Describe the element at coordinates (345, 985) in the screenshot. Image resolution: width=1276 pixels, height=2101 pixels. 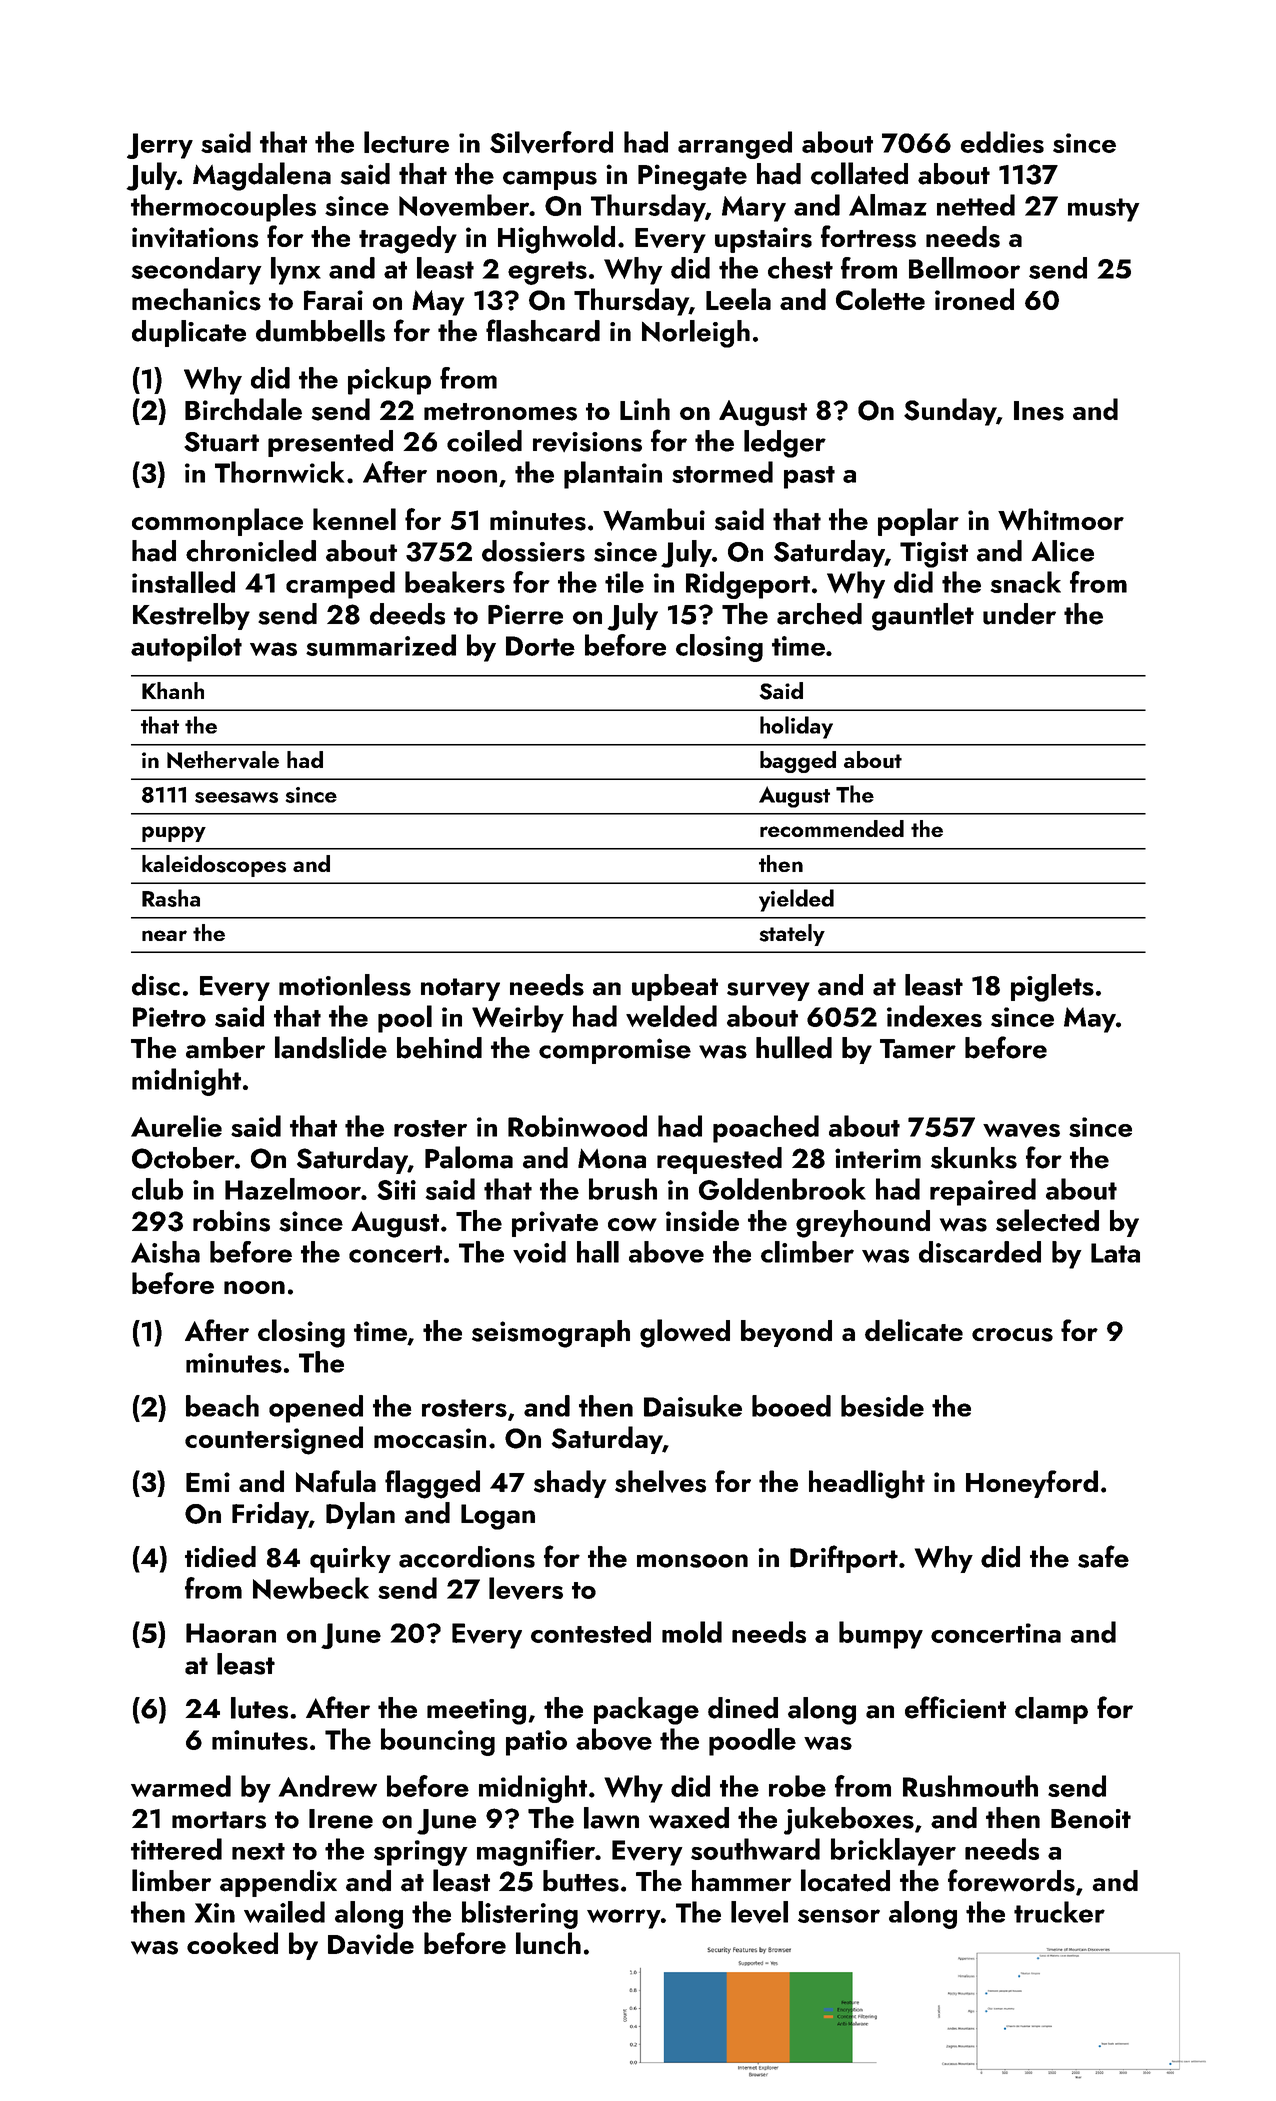
I see `motionless` at that location.
